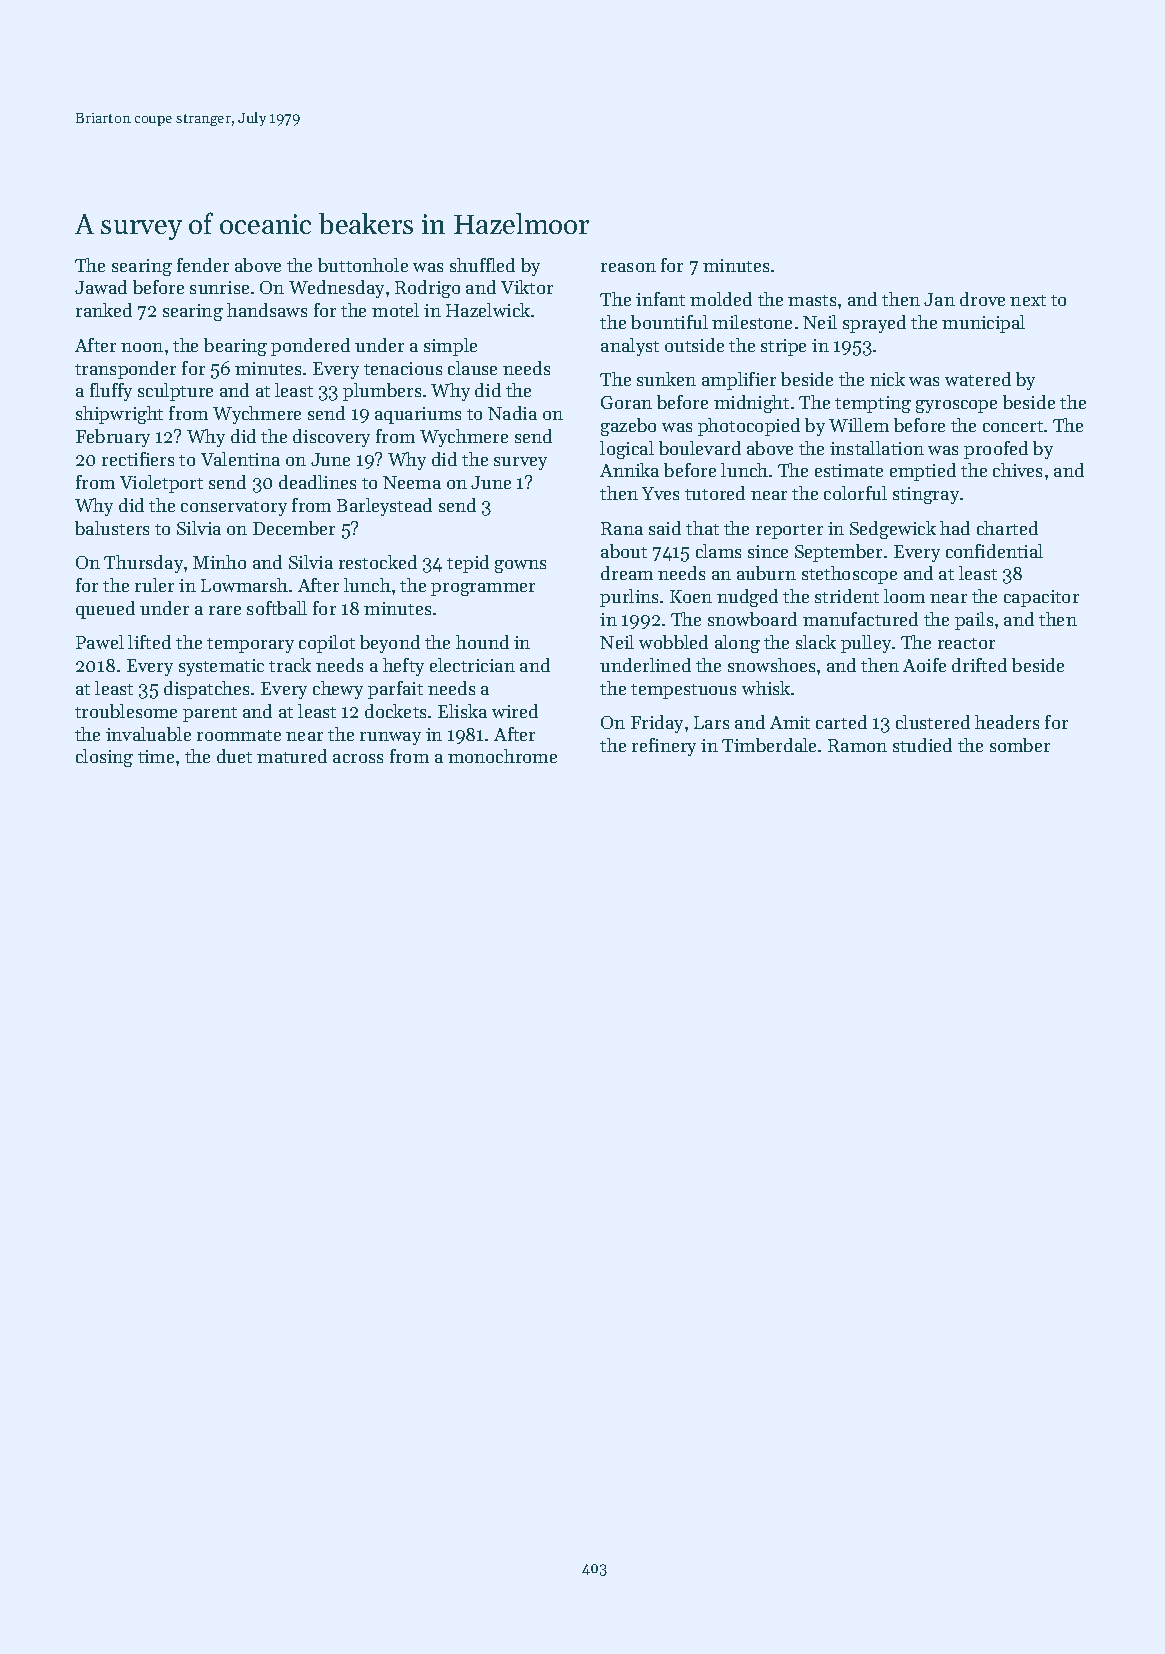 This image has width=1165, height=1654. I want to click on matured, so click(292, 756).
